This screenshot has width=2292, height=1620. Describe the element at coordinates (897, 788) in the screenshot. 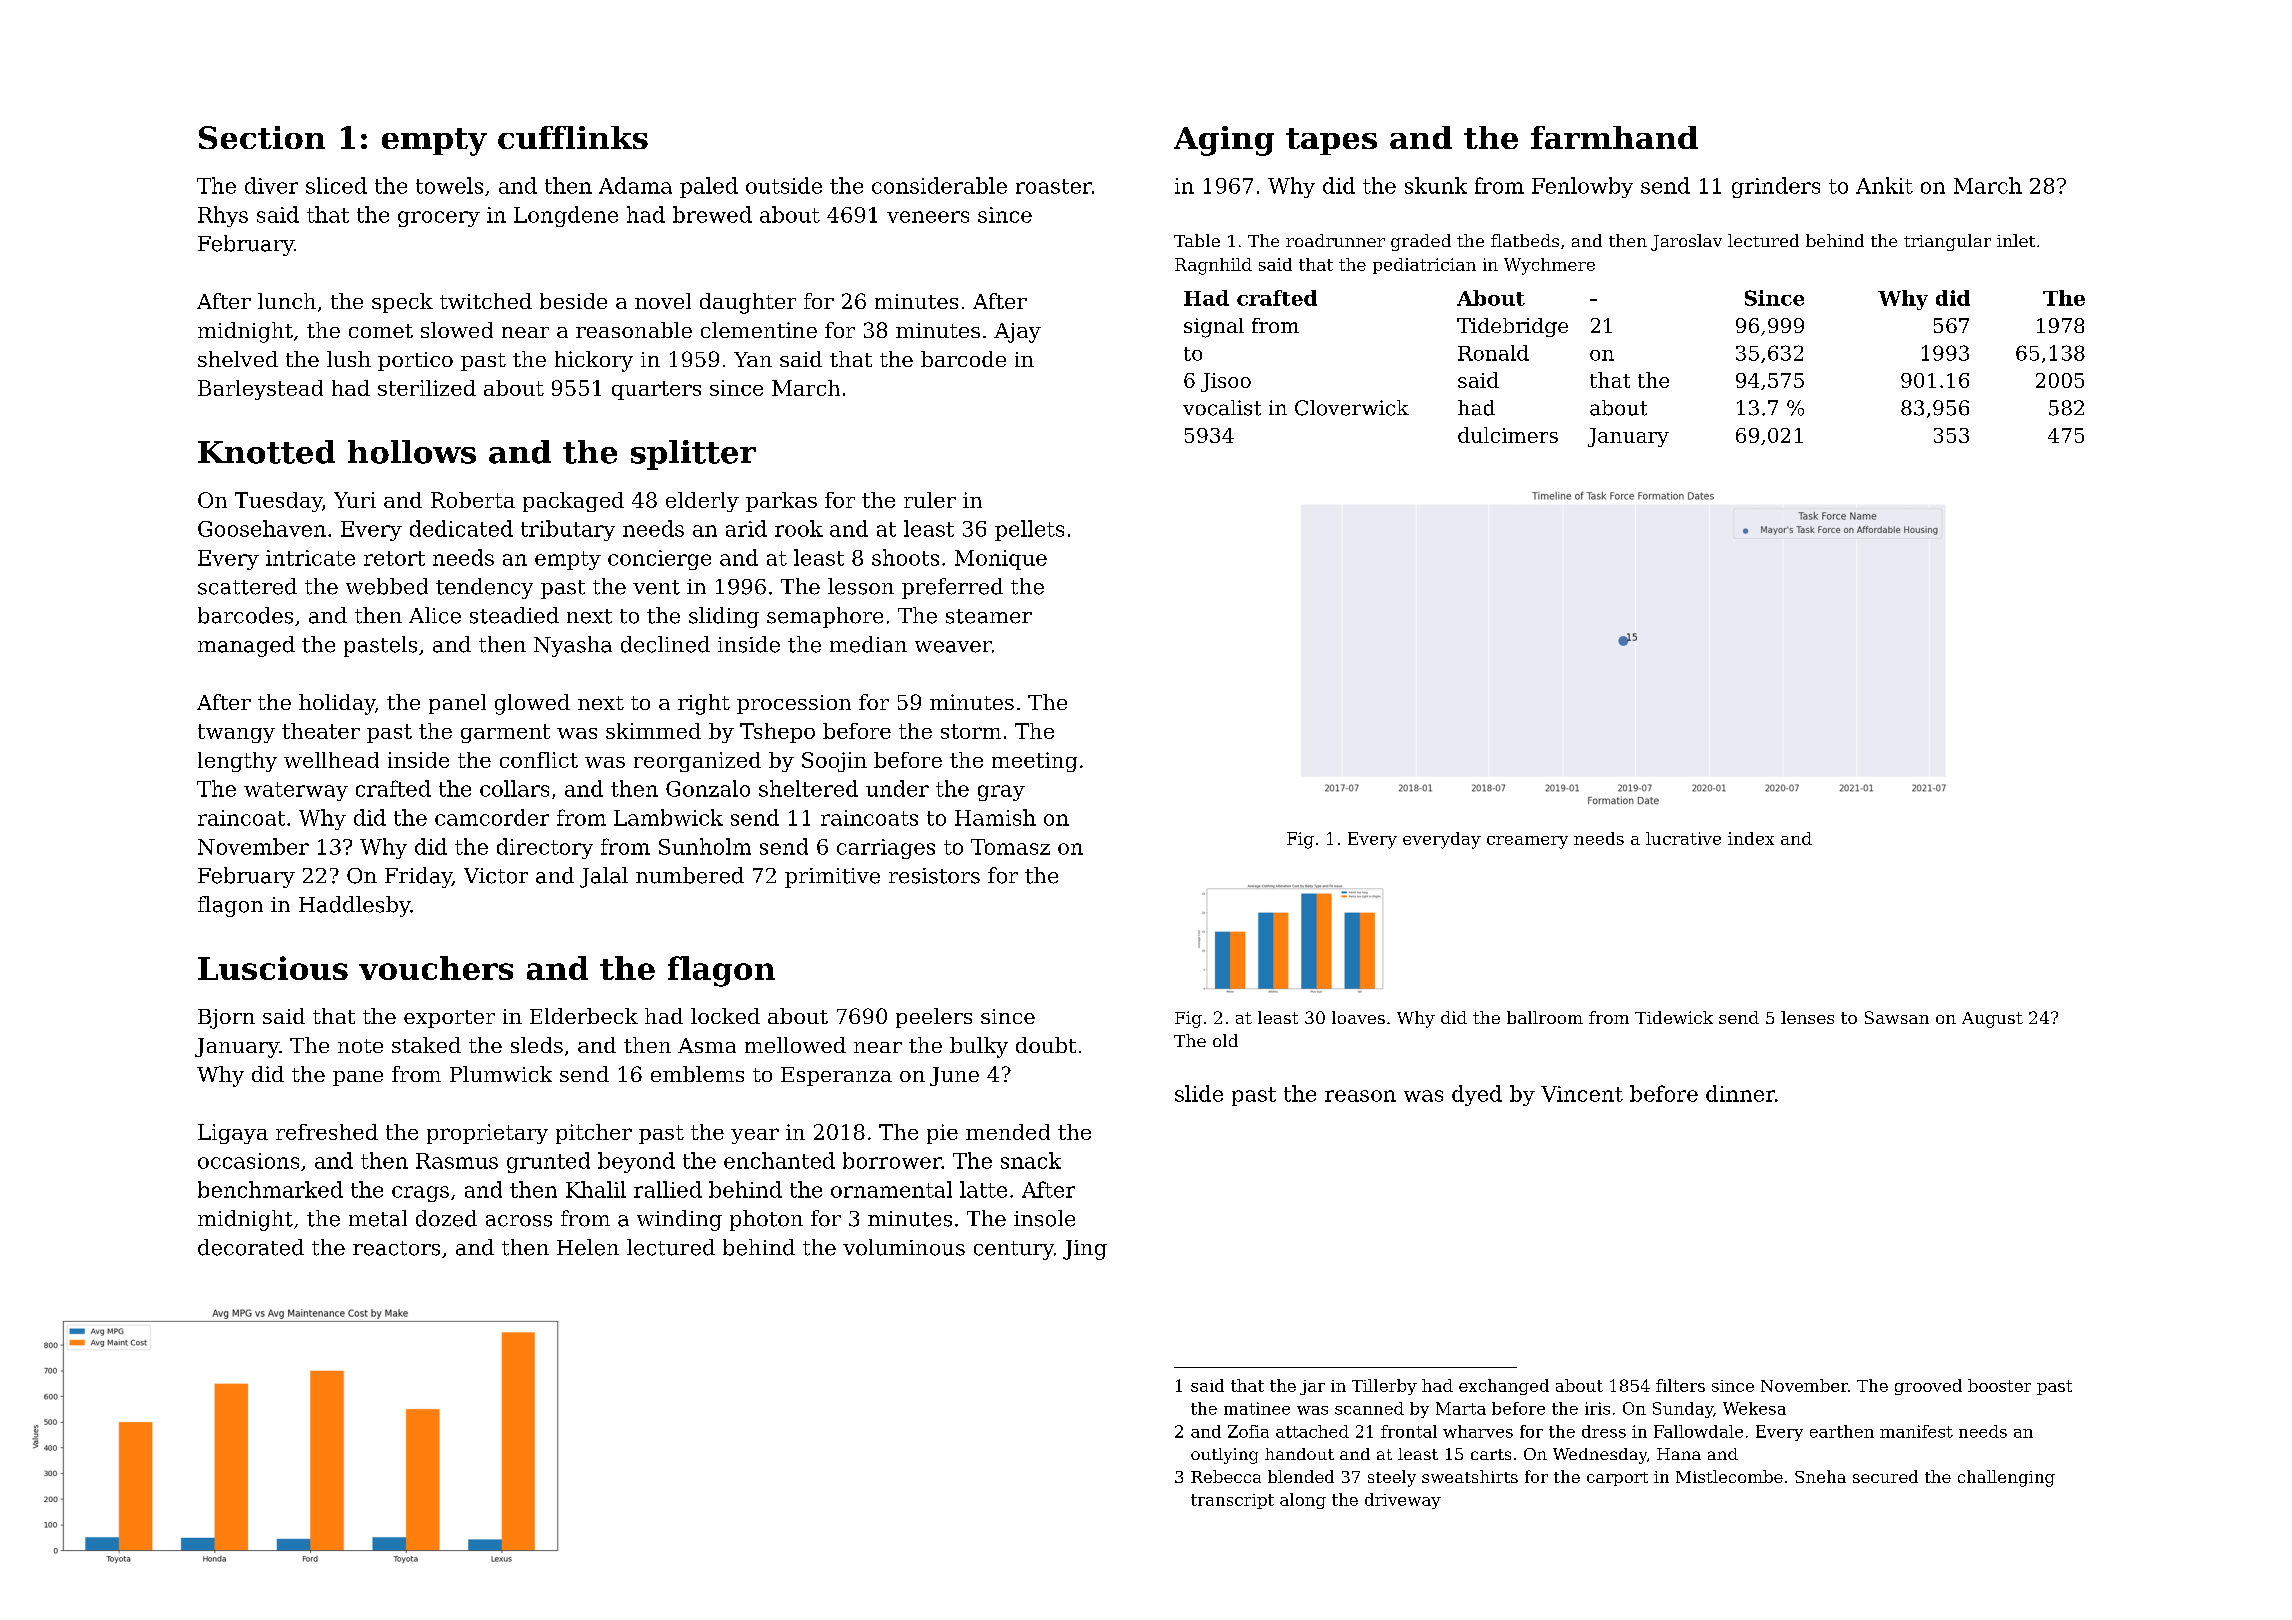

I see `under` at that location.
